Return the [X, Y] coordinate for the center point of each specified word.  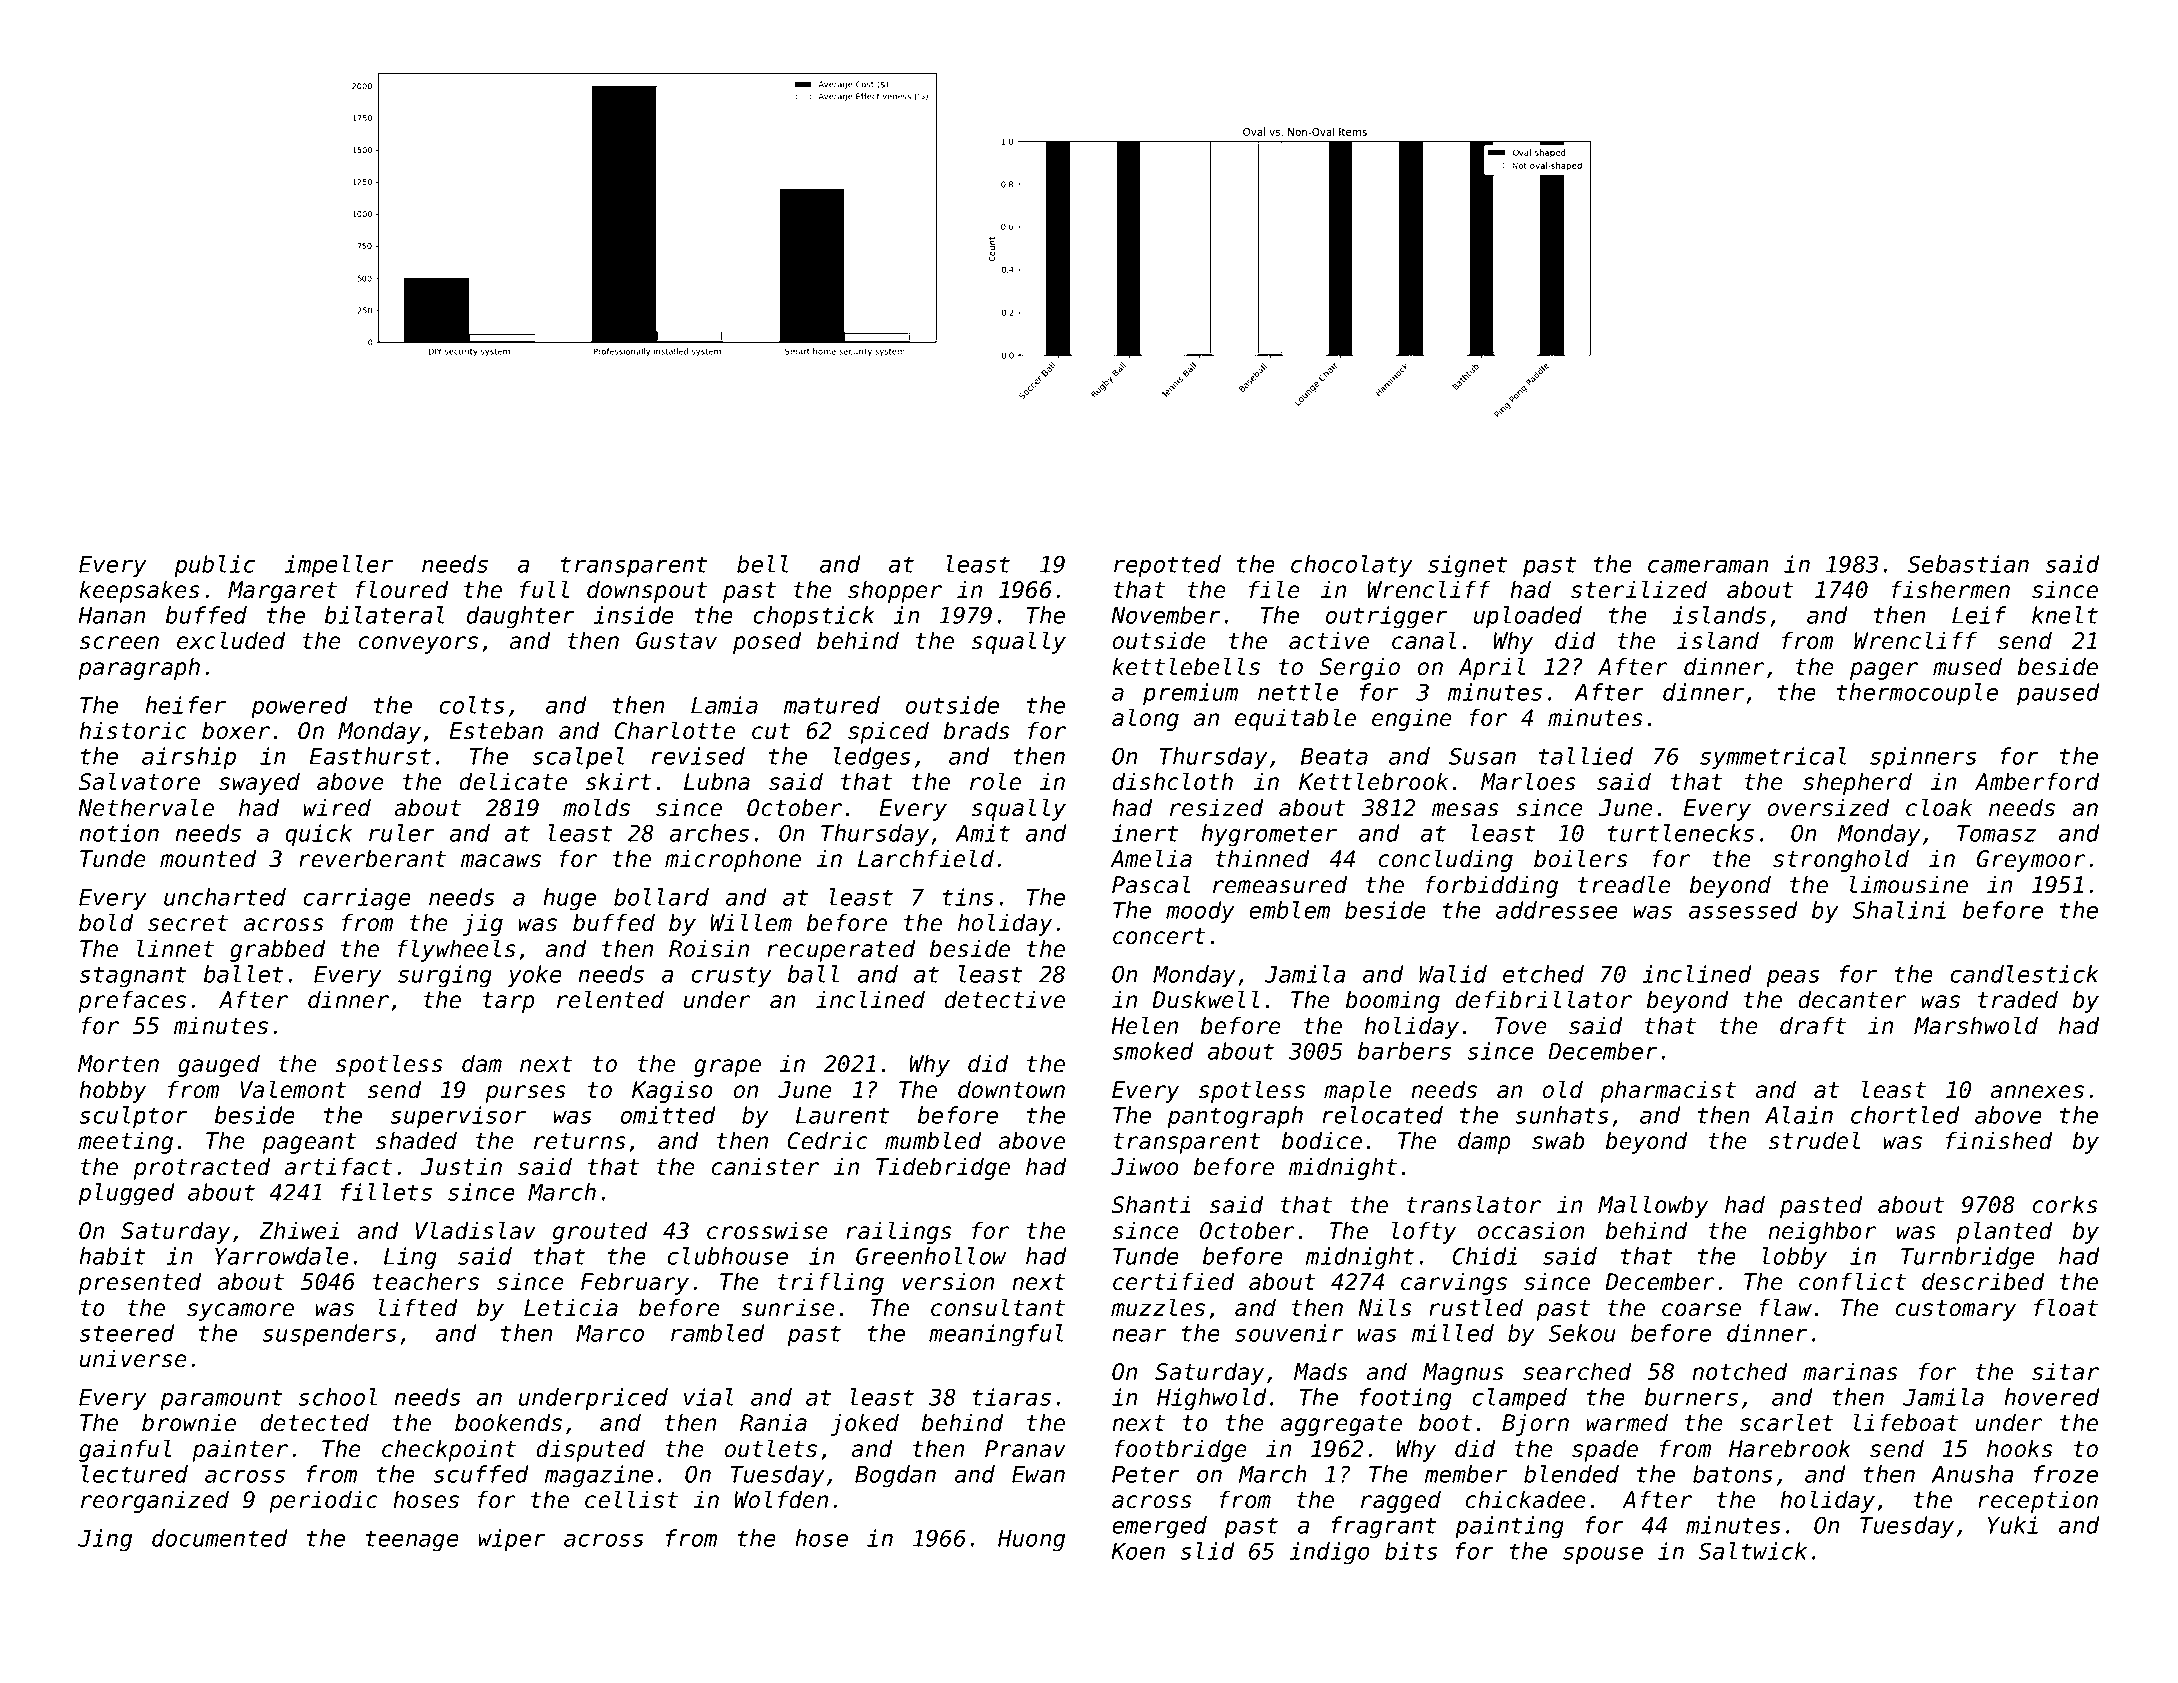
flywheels [456, 950]
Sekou [1582, 1333]
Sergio [1360, 668]
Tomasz [1996, 833]
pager [1884, 671]
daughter [521, 617]
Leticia [571, 1307]
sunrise [788, 1307]
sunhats [1562, 1115]
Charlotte [675, 730]
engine [1412, 719]
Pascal [1151, 884]
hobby [112, 1091]
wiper [512, 1540]
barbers [1404, 1051]
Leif [1979, 615]
